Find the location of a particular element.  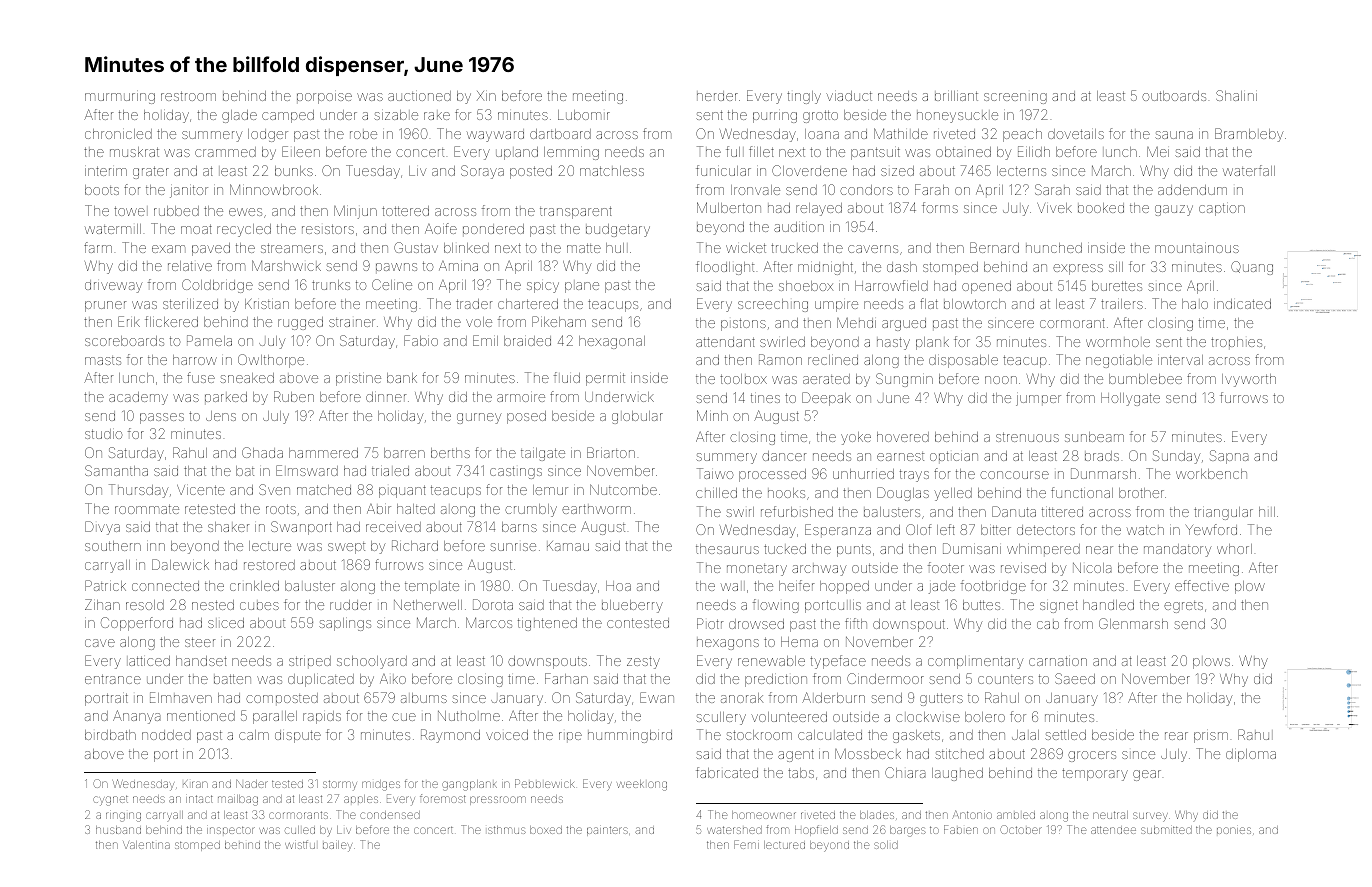

indicated is located at coordinates (1242, 304).
